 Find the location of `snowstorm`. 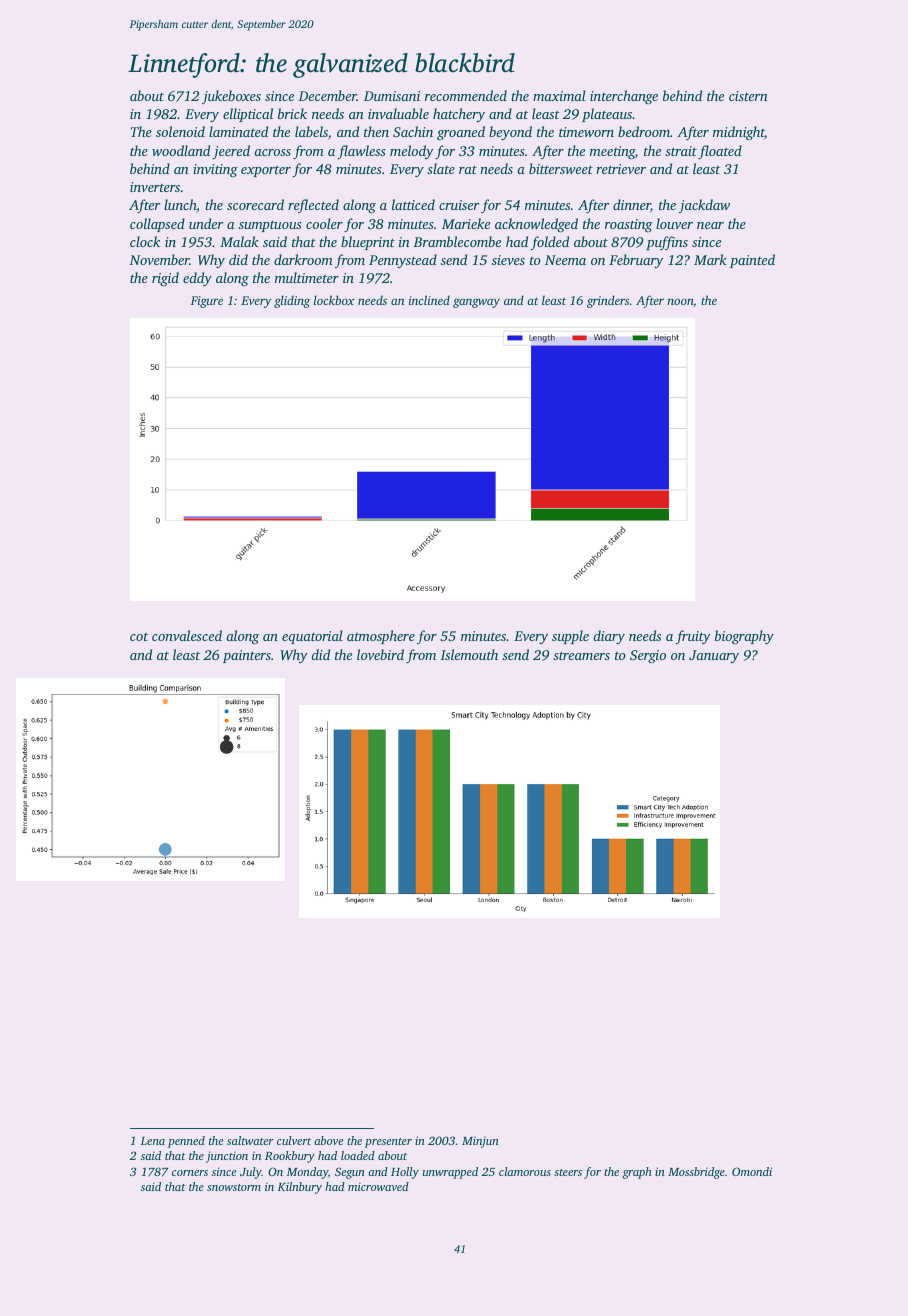

snowstorm is located at coordinates (234, 1187).
